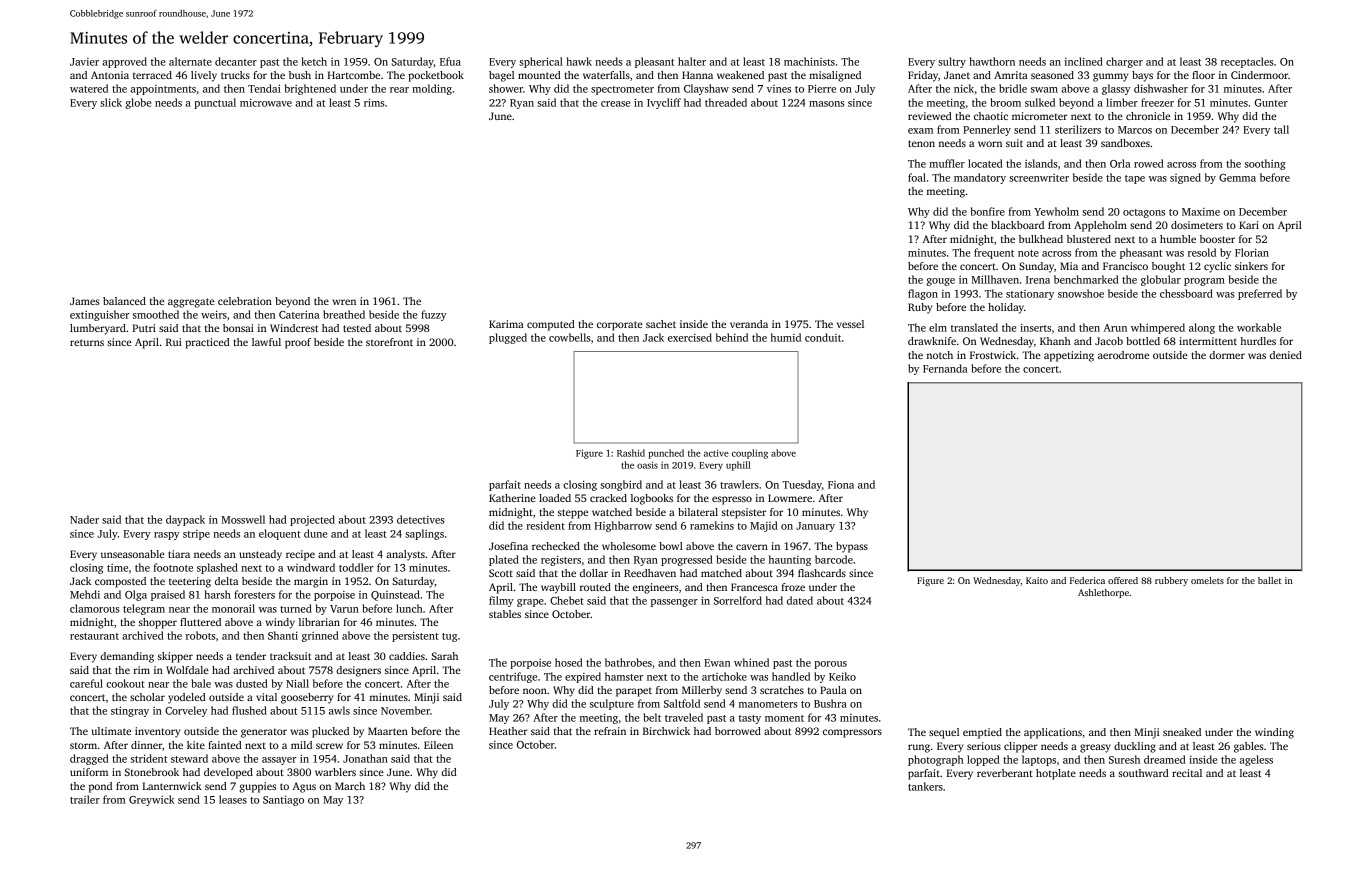 This screenshot has width=1372, height=887. I want to click on swam, so click(1044, 90).
